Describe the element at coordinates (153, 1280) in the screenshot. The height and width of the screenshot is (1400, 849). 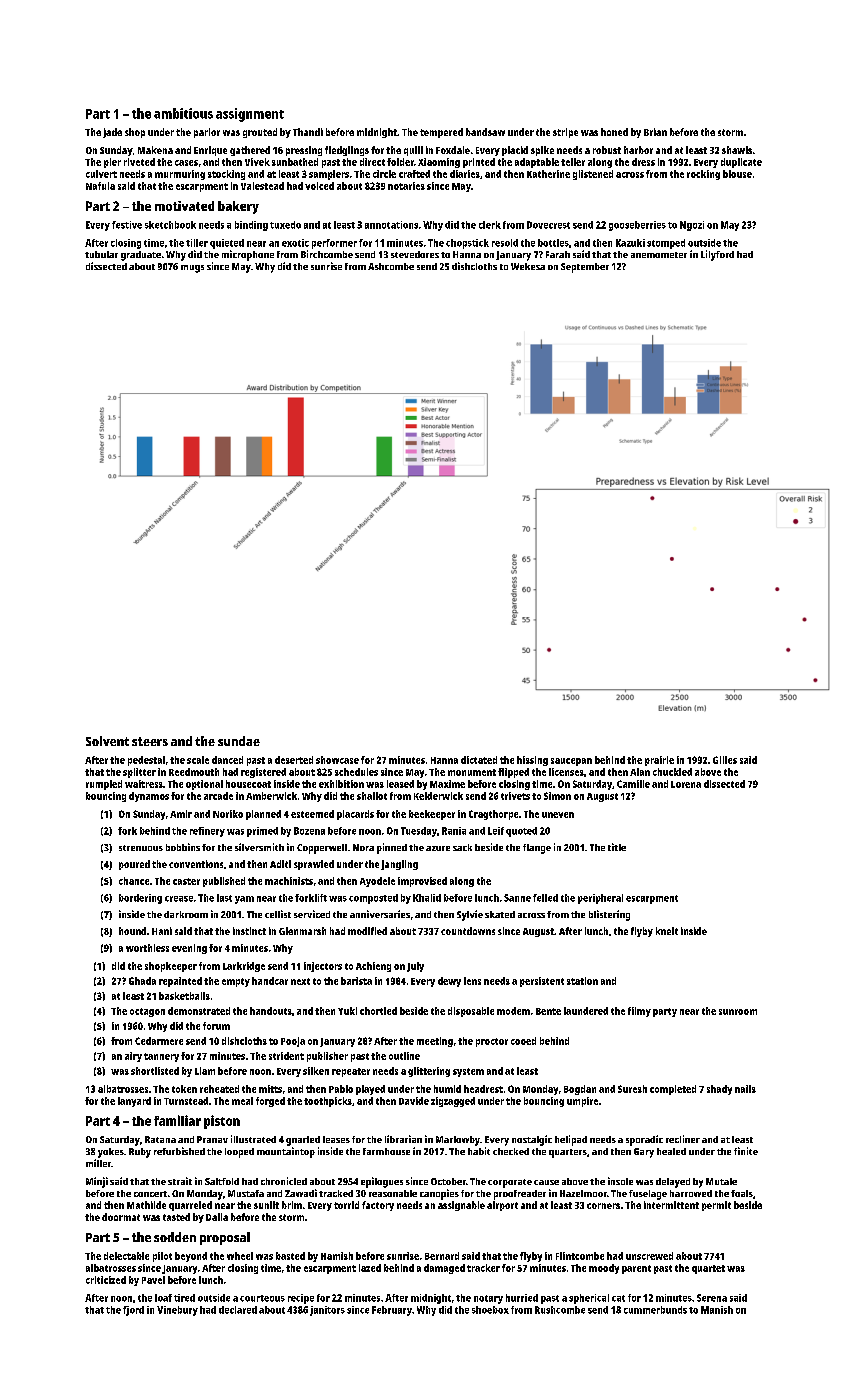
I see `Pavel` at that location.
